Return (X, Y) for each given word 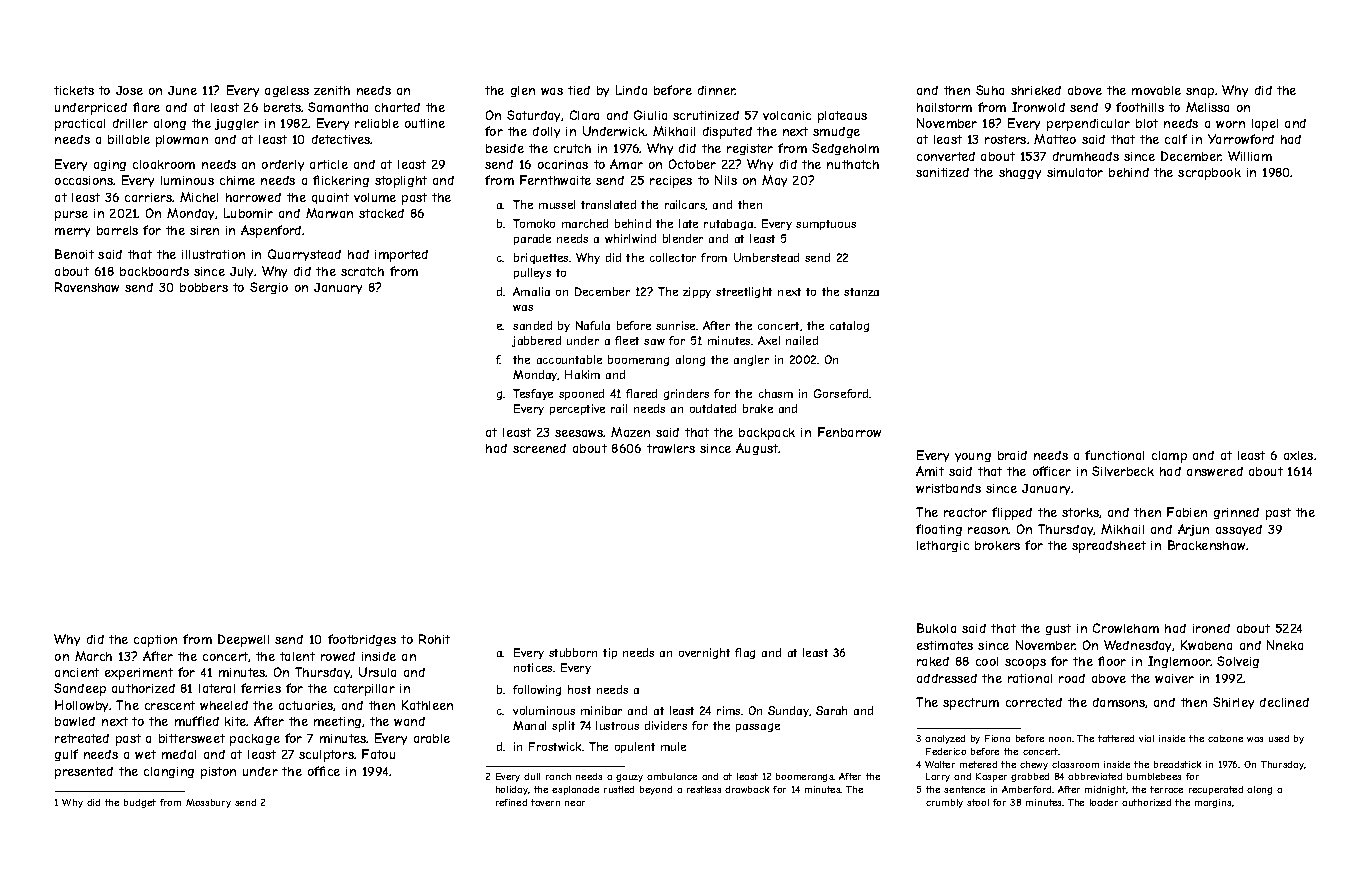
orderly (283, 165)
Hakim (582, 374)
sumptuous (826, 225)
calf (1176, 139)
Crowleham (1126, 628)
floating (939, 530)
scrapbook (1209, 174)
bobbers (204, 287)
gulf (66, 755)
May (774, 181)
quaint (330, 198)
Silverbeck (1123, 471)
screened (539, 448)
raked (933, 661)
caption (155, 641)
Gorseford (841, 393)
